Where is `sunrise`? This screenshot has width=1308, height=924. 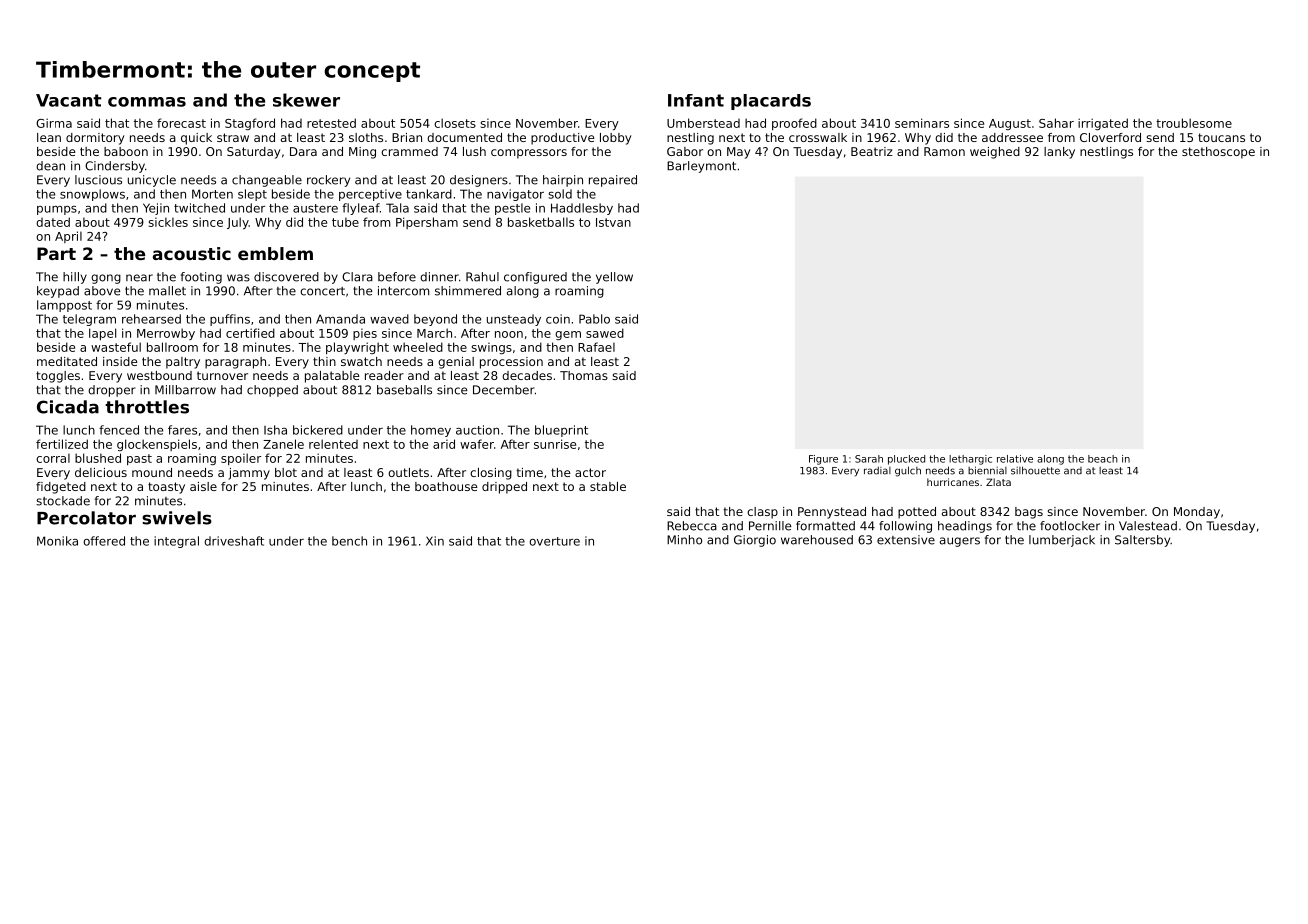
sunrise is located at coordinates (555, 444).
